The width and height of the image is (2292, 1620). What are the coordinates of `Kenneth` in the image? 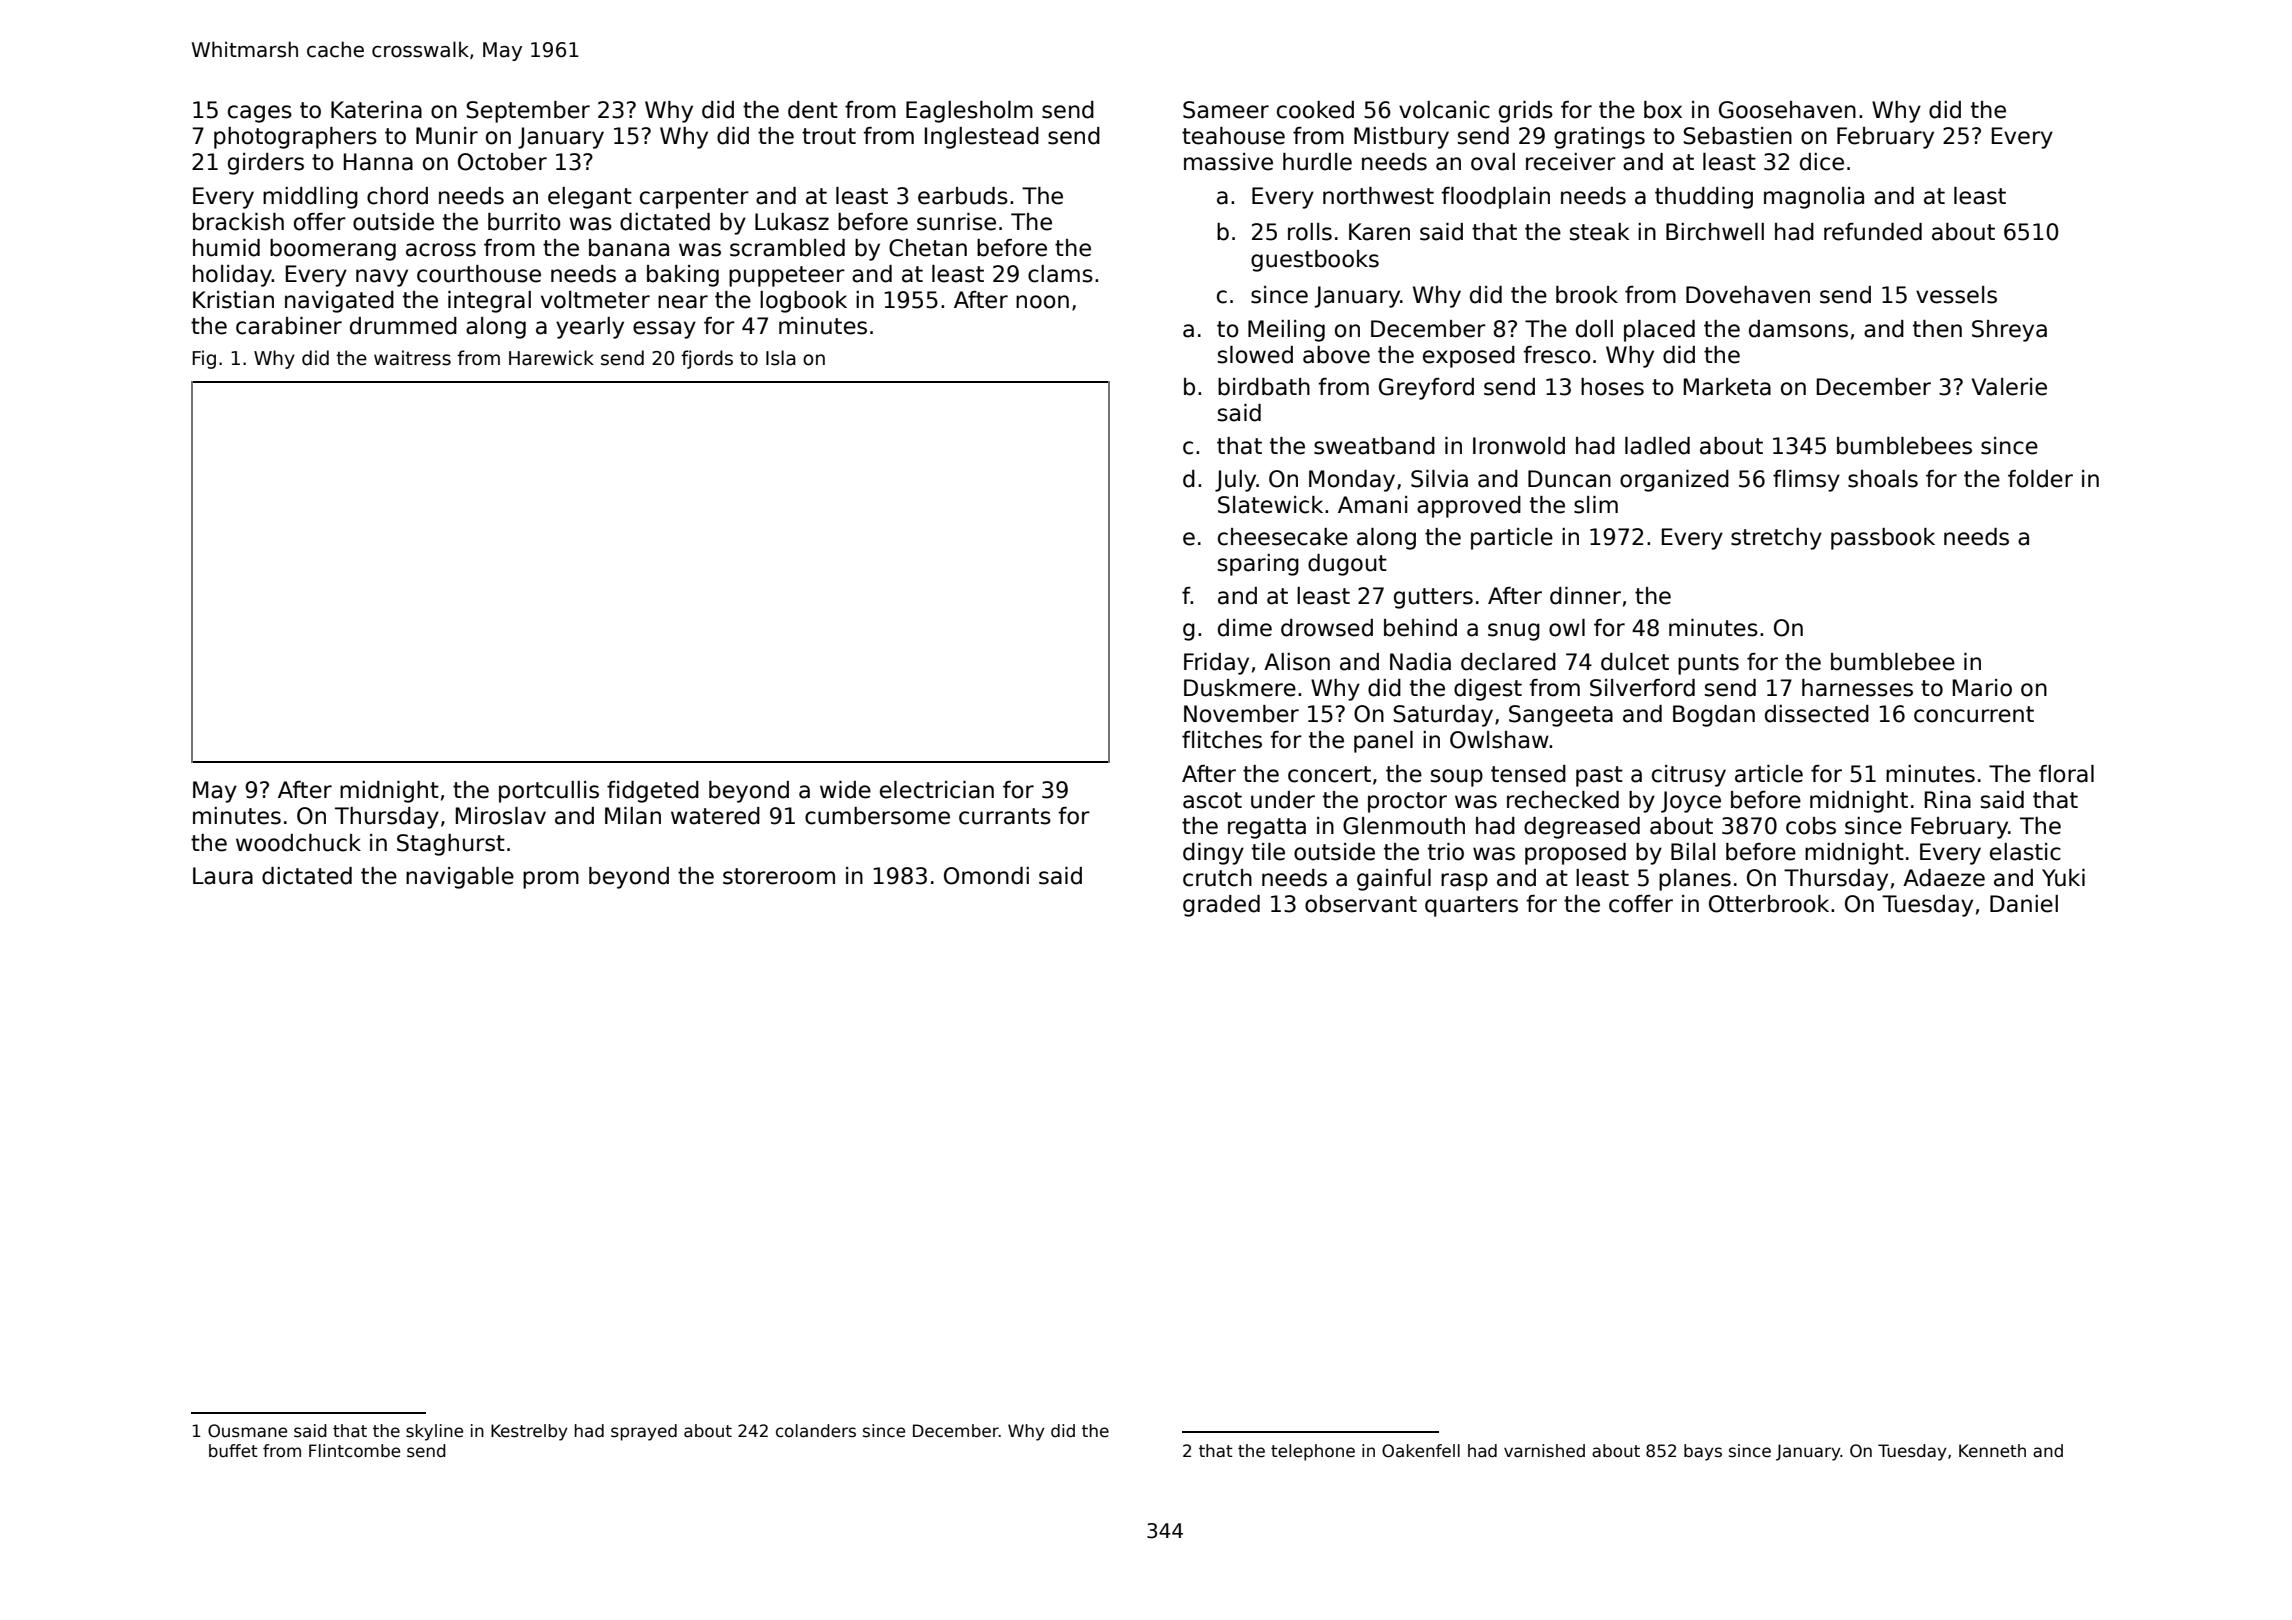 It's located at (1992, 1451).
